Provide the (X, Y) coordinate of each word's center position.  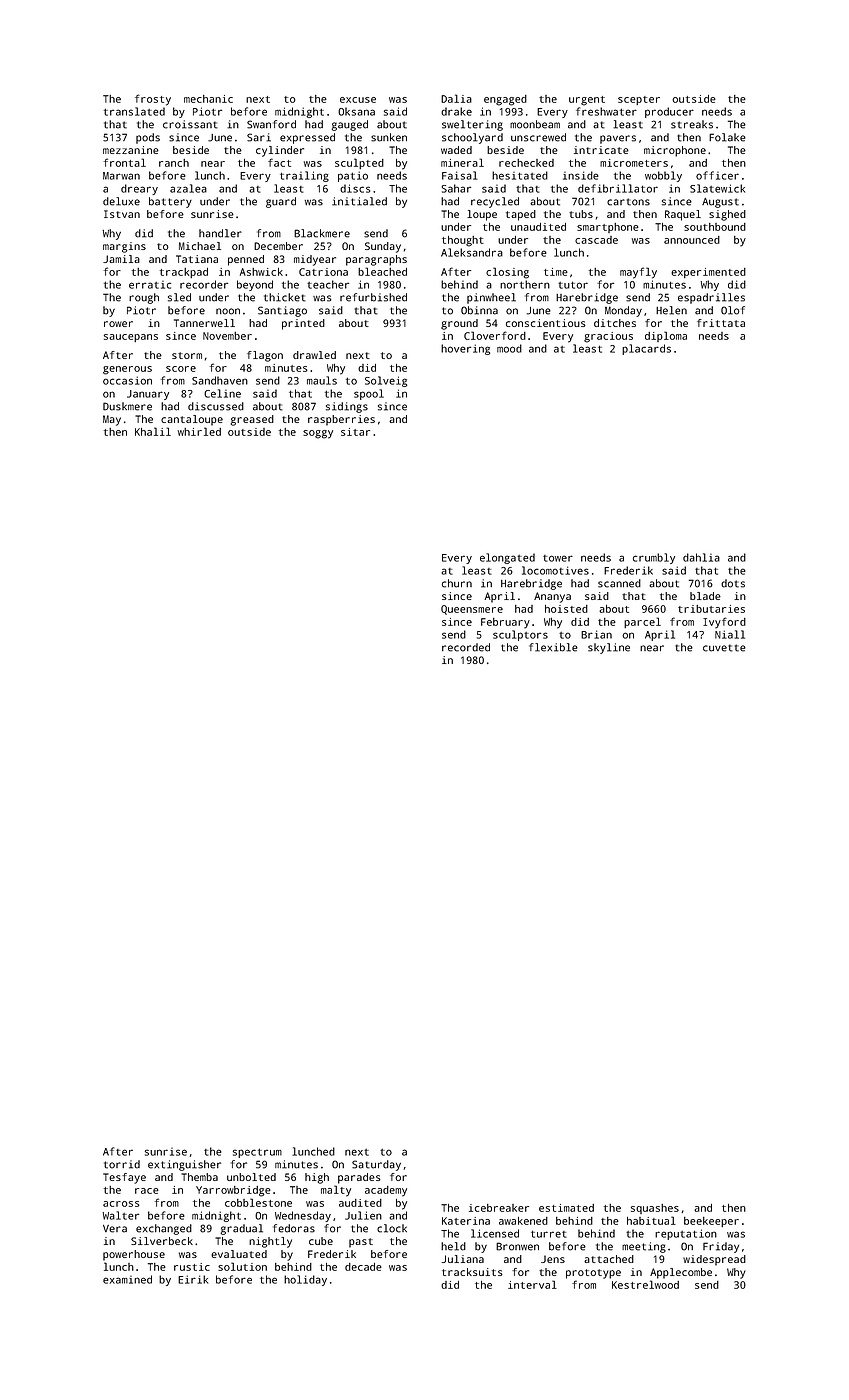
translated (134, 111)
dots (733, 583)
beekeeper (711, 1222)
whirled (199, 431)
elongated (507, 558)
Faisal (460, 175)
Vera (115, 1229)
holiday (305, 1280)
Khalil (153, 431)
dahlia (701, 557)
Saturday (376, 1165)
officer (717, 175)
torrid (122, 1164)
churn (457, 583)
